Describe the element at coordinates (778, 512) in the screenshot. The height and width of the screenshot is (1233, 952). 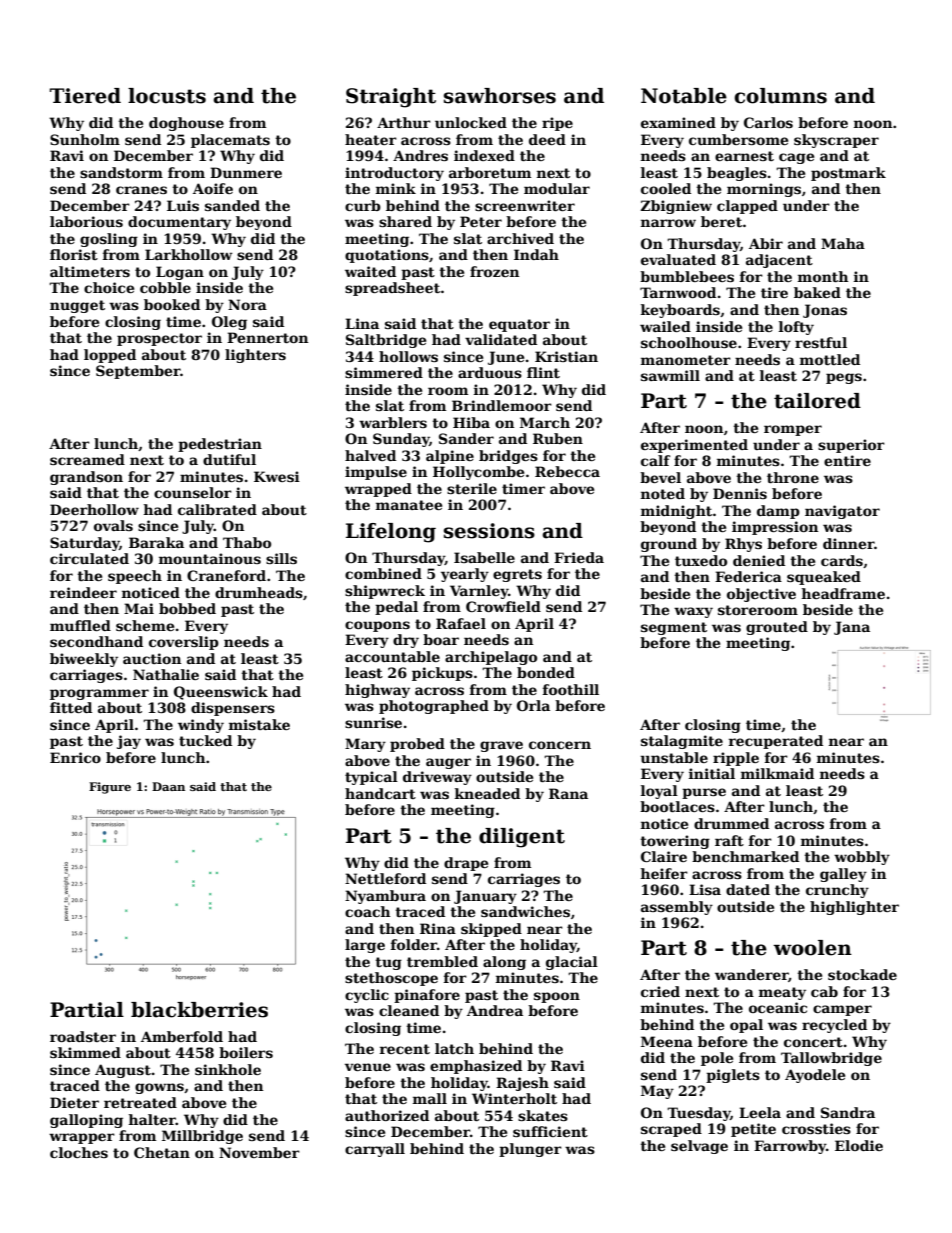
I see `damp` at that location.
